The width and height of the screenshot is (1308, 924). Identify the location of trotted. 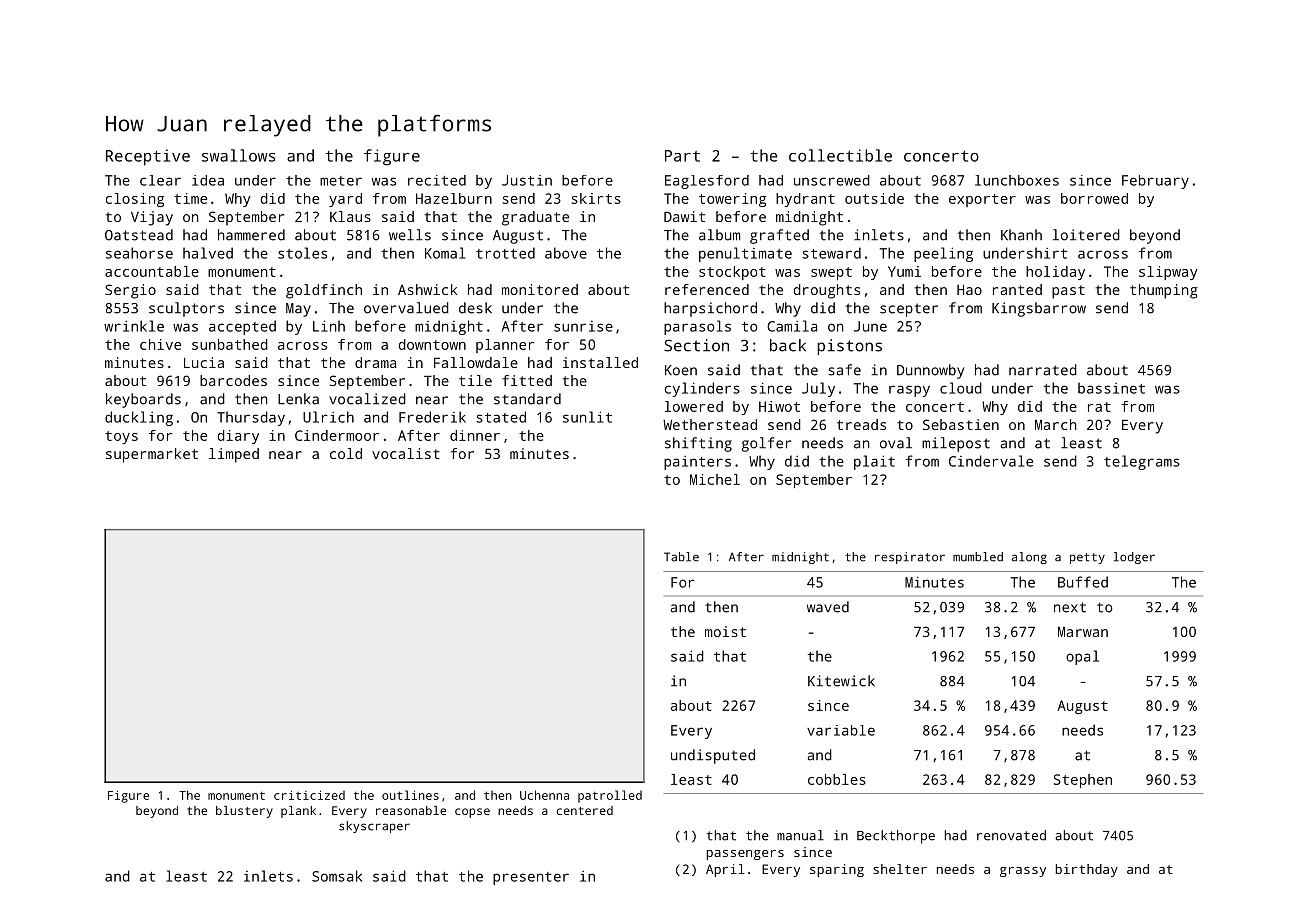
(505, 253).
